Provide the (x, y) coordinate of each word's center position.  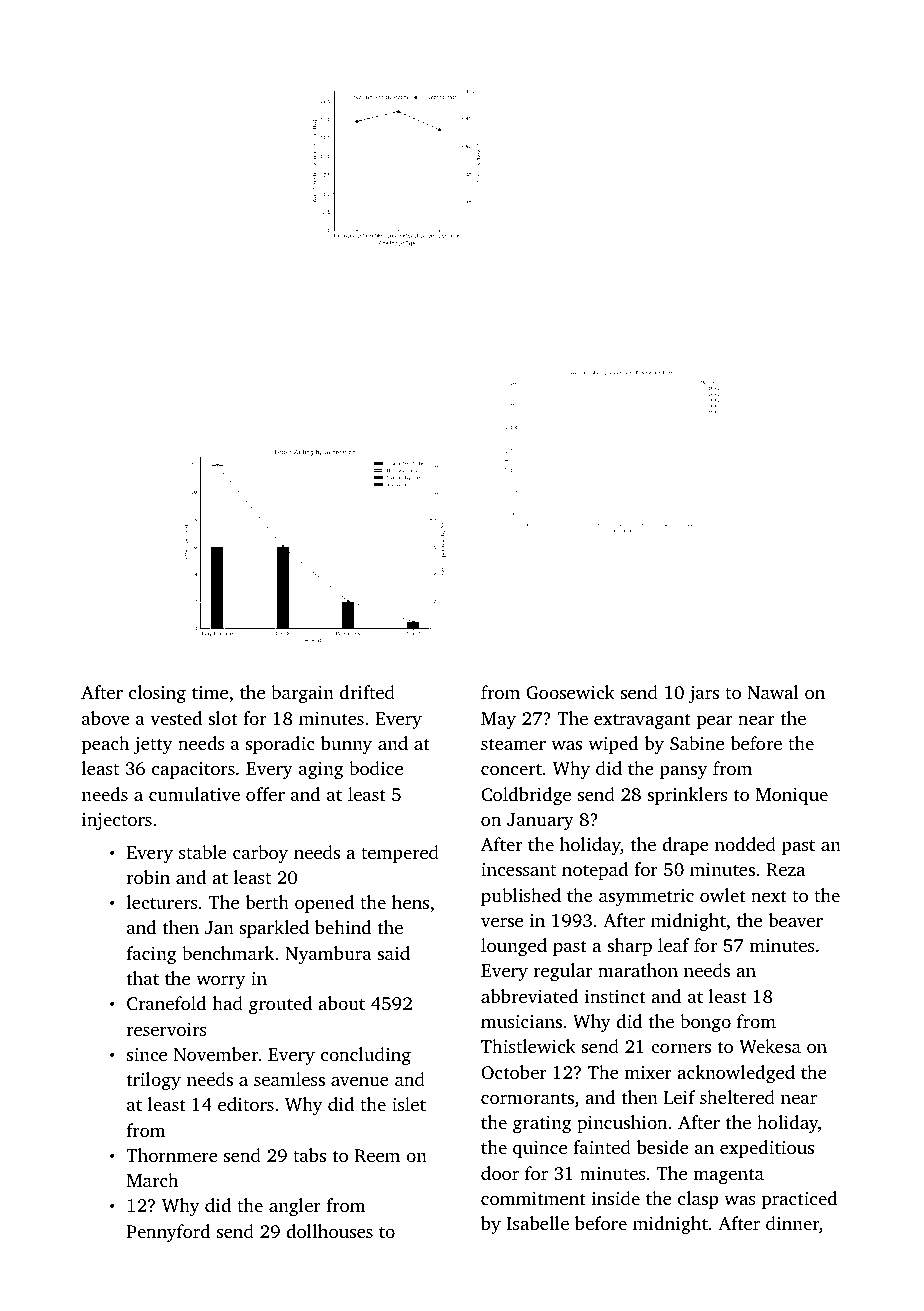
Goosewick (570, 692)
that (143, 978)
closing (157, 694)
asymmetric (646, 897)
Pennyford (168, 1233)
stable (203, 852)
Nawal (773, 692)
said (393, 953)
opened (324, 904)
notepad (595, 871)
